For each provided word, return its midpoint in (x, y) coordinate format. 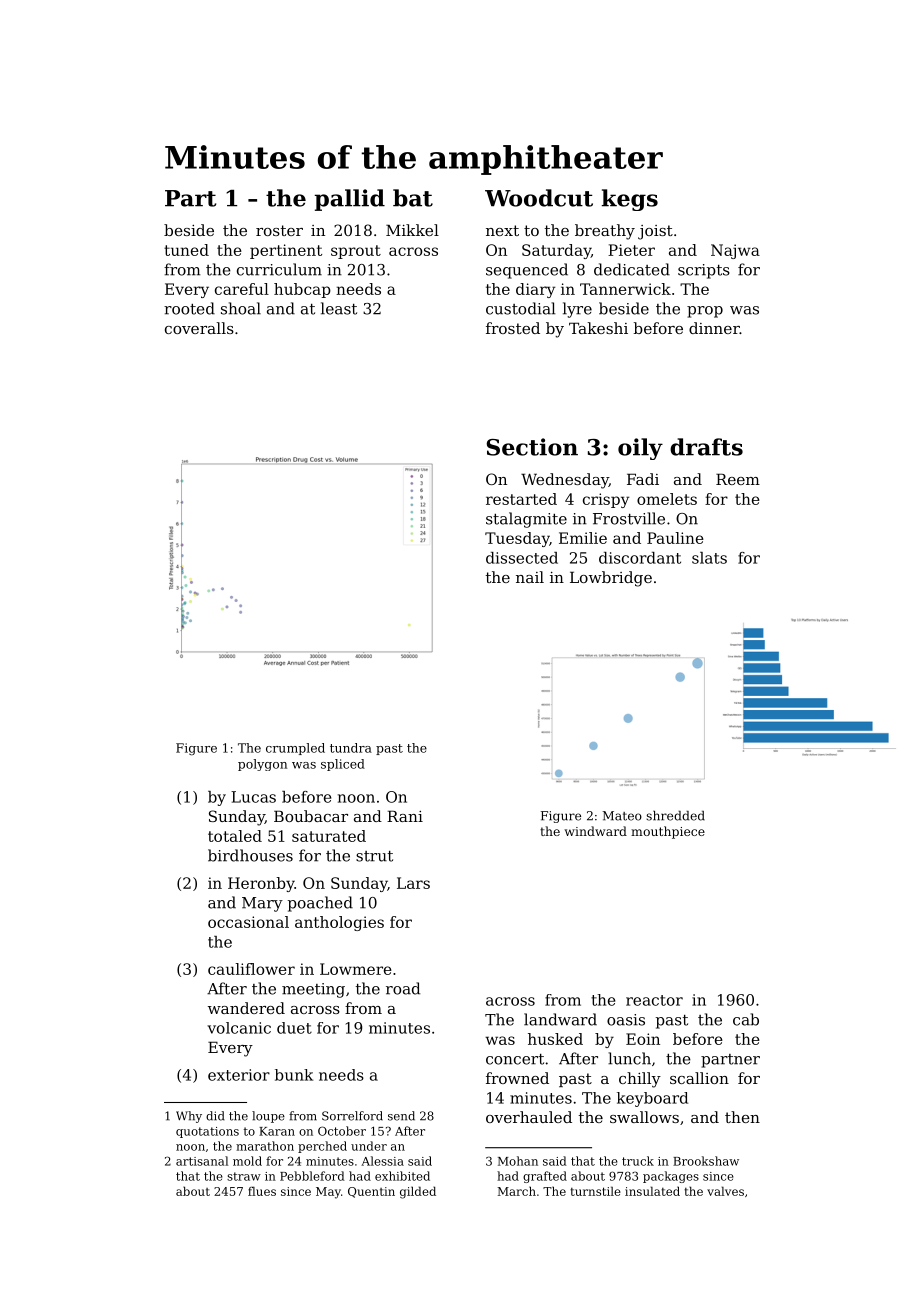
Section (532, 447)
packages (671, 1177)
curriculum (279, 269)
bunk (294, 1075)
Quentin (371, 1192)
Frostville (629, 518)
